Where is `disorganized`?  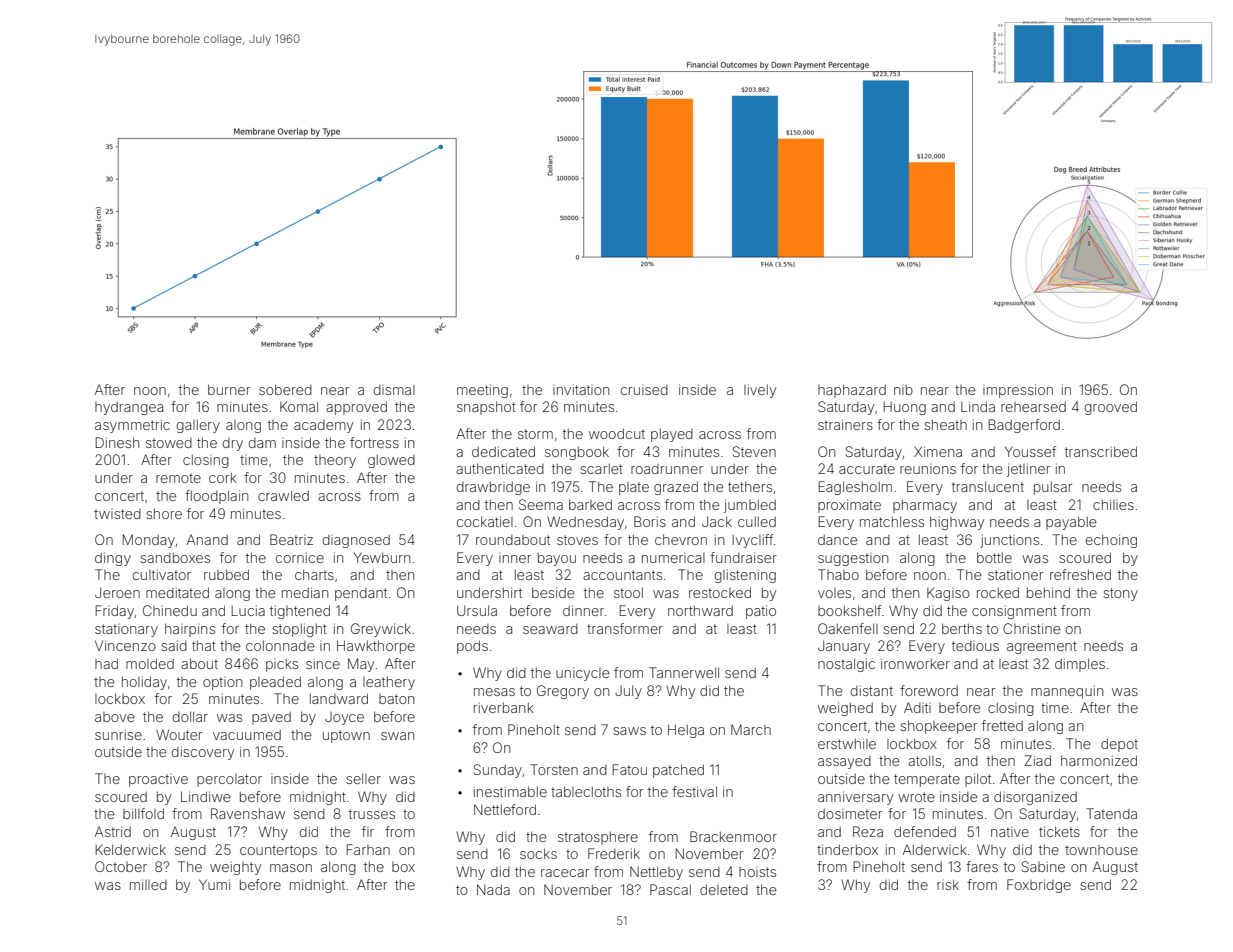
disorganized is located at coordinates (1035, 798).
